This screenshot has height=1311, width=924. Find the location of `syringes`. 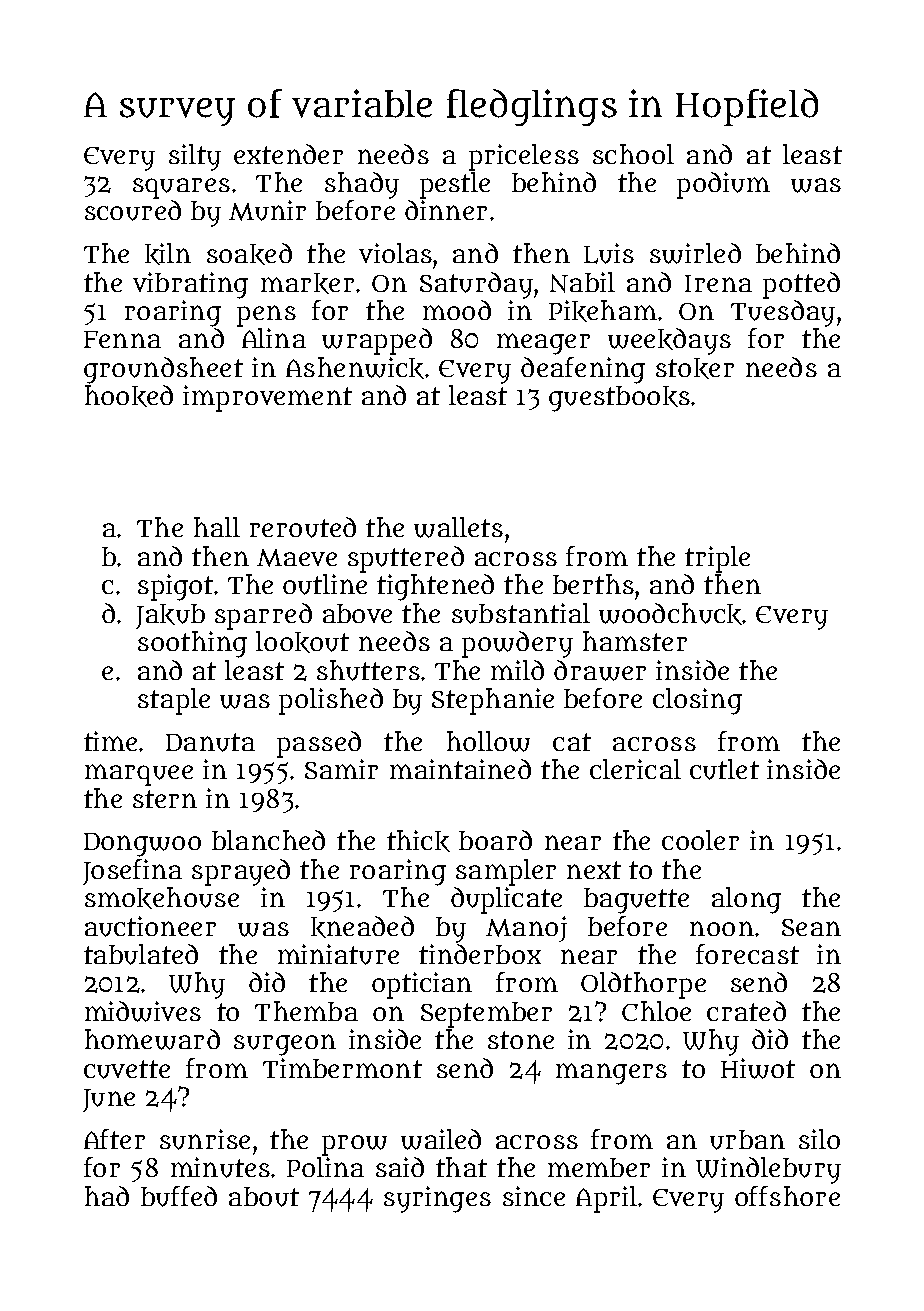

syringes is located at coordinates (437, 1199).
